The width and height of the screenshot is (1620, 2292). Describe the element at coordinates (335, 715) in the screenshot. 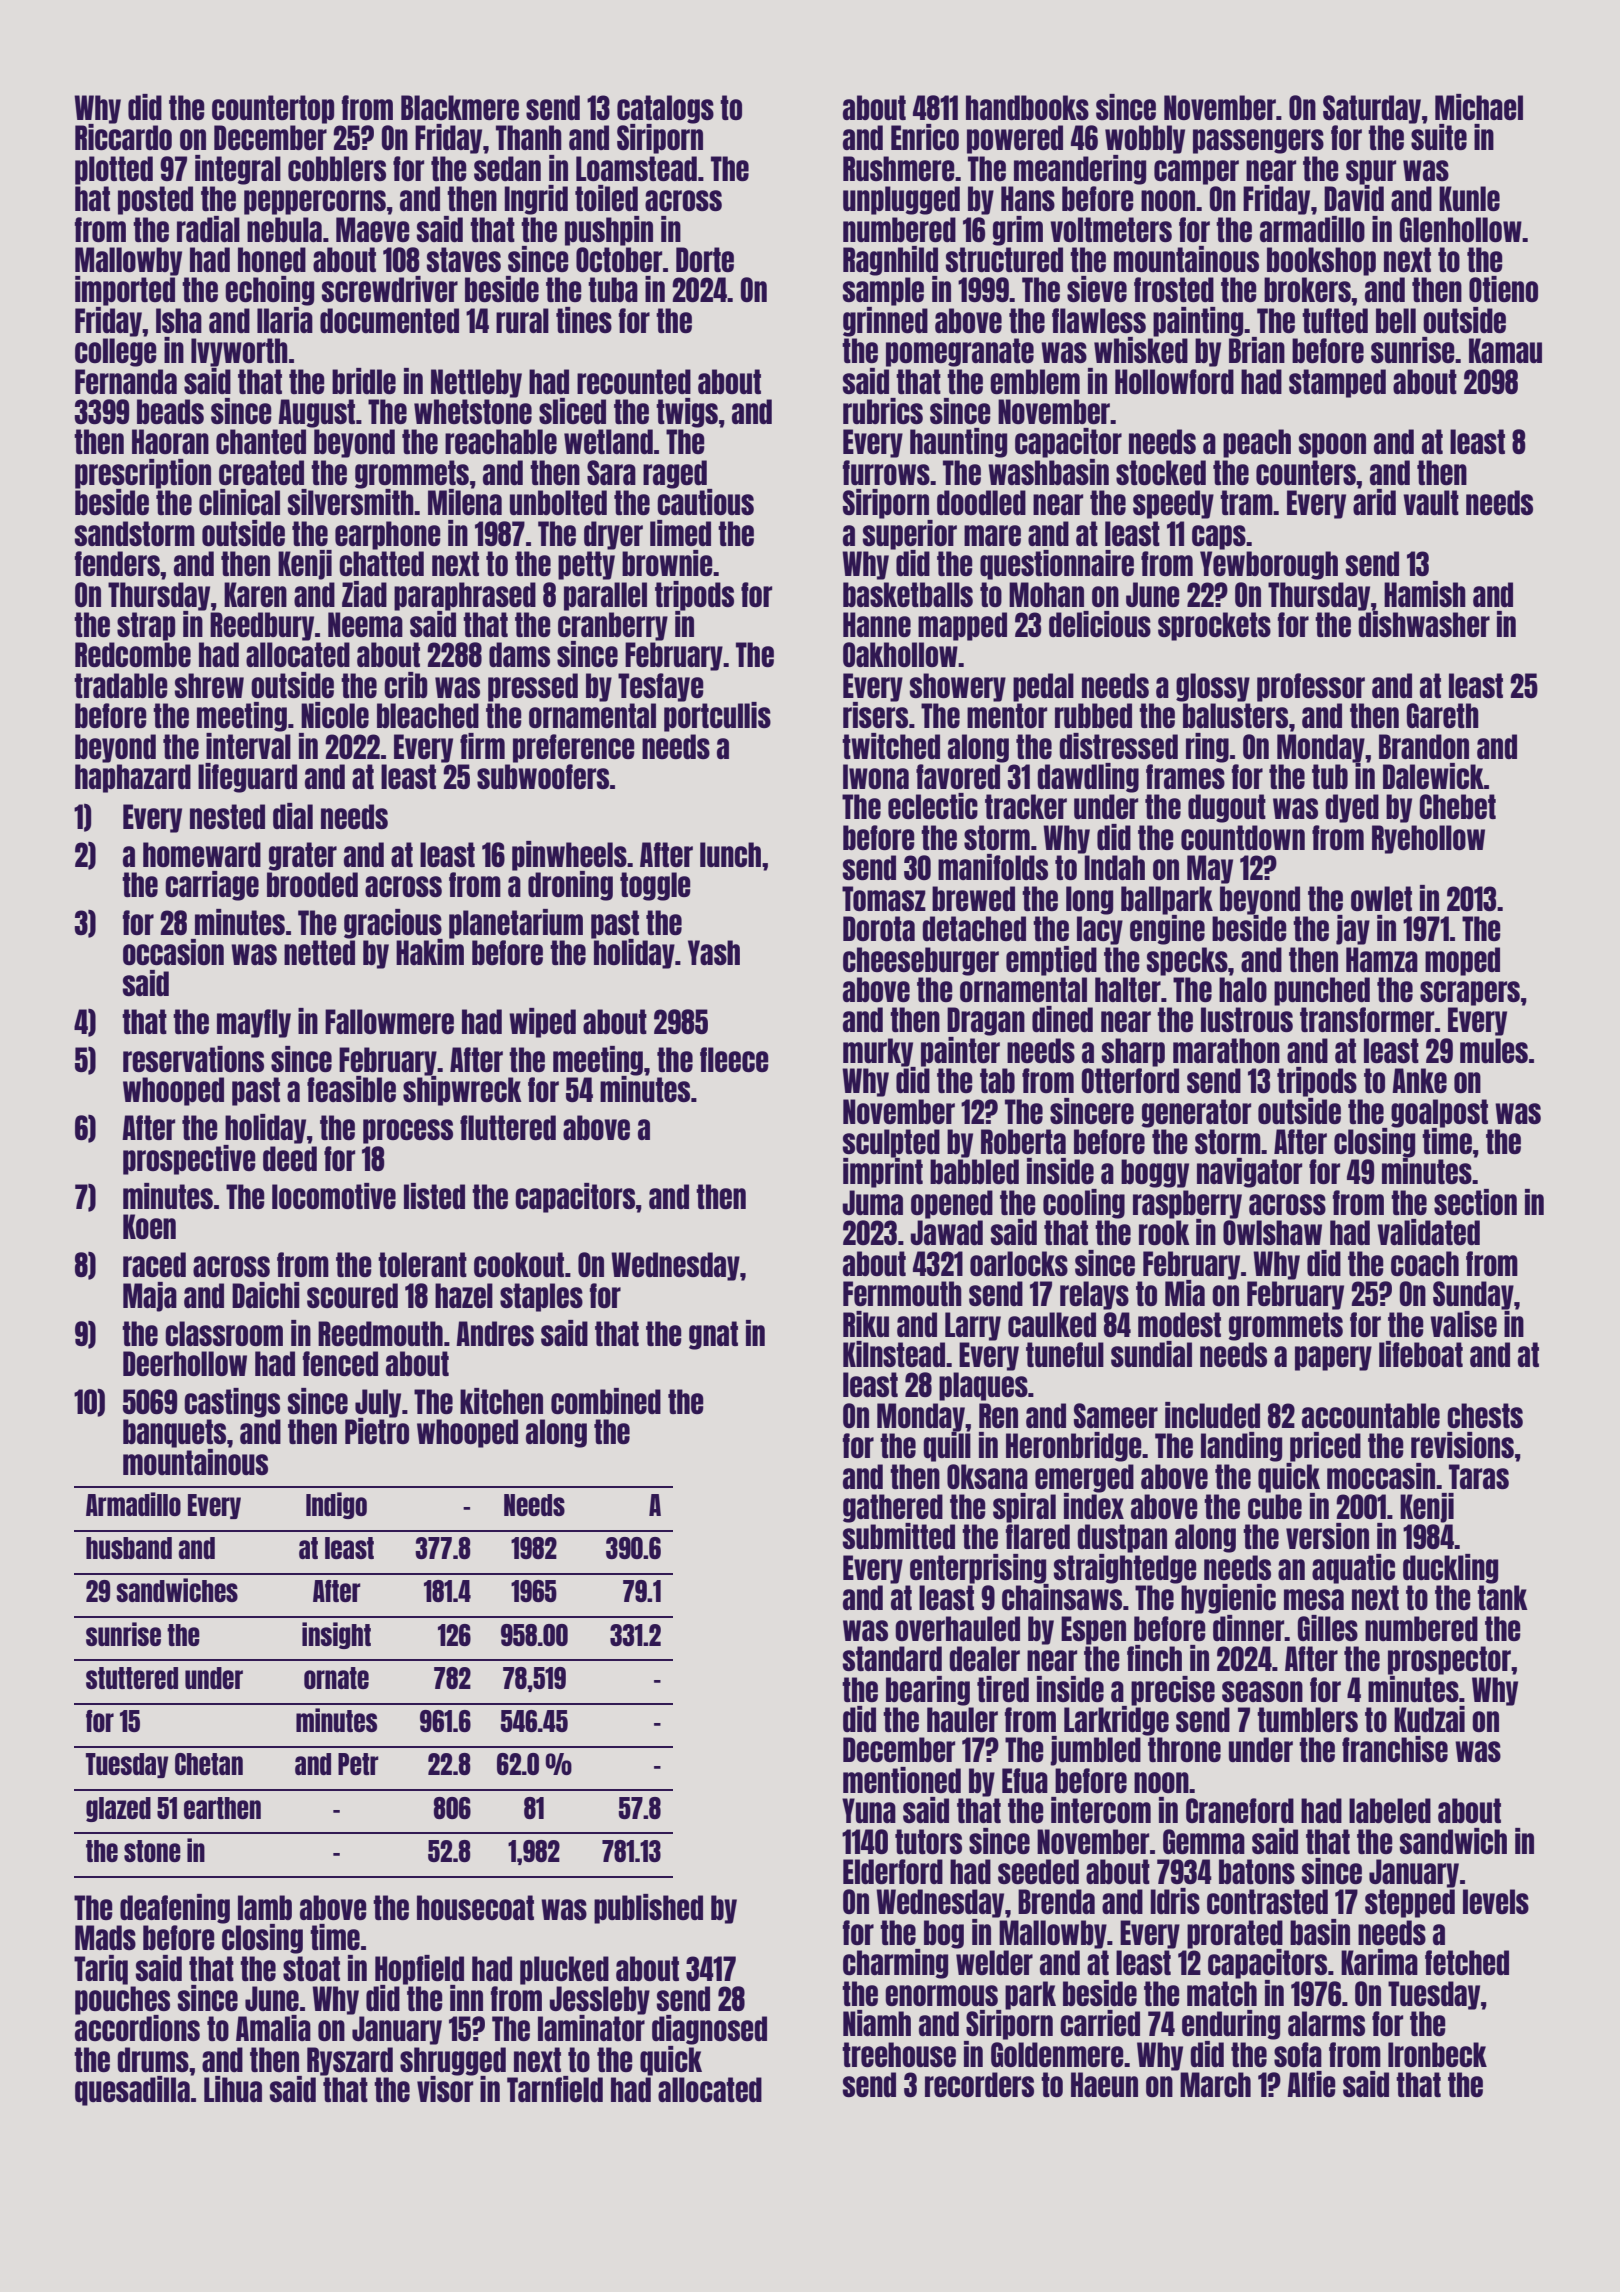

I see `Nicole` at that location.
